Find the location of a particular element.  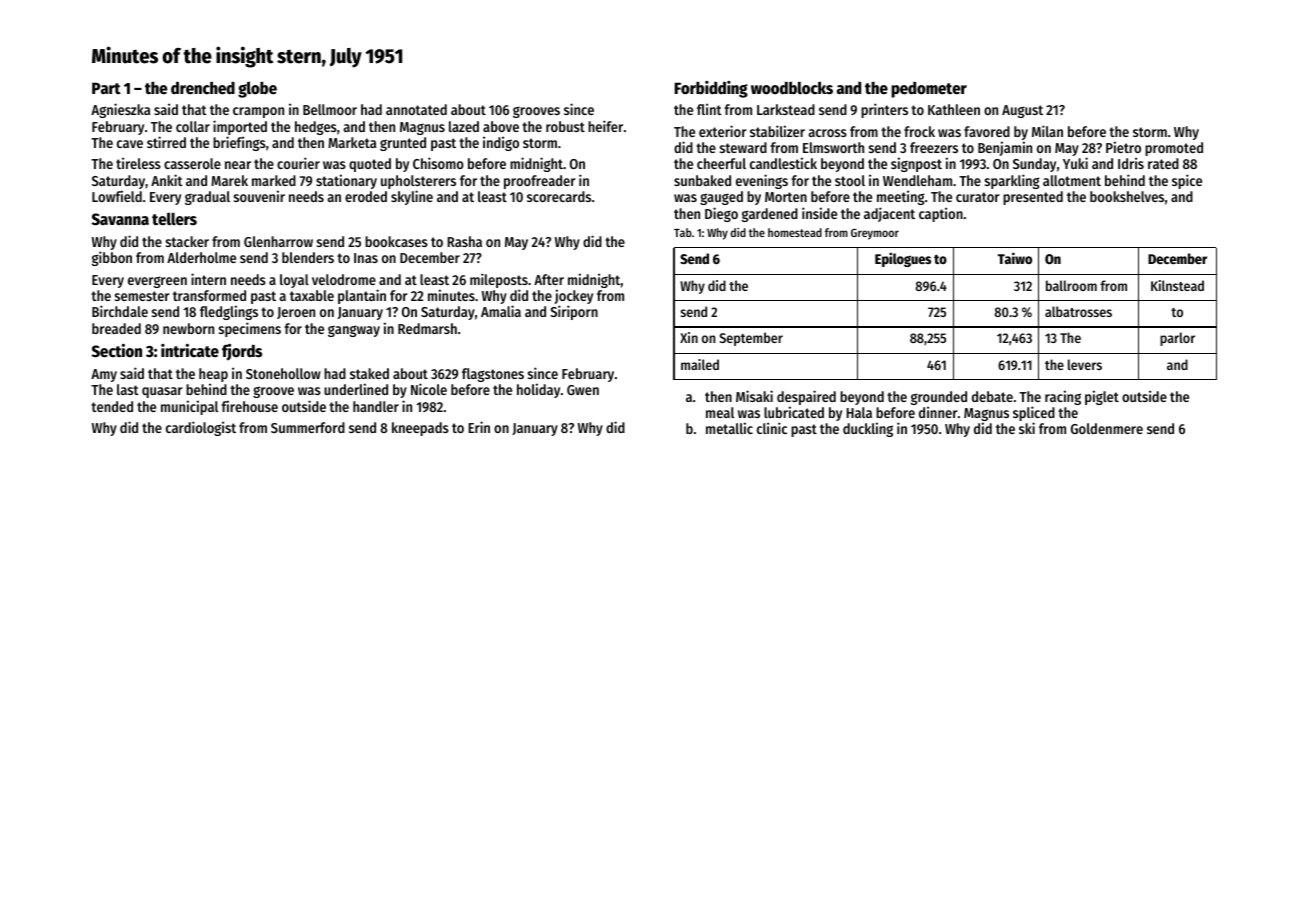

annotated is located at coordinates (416, 109).
